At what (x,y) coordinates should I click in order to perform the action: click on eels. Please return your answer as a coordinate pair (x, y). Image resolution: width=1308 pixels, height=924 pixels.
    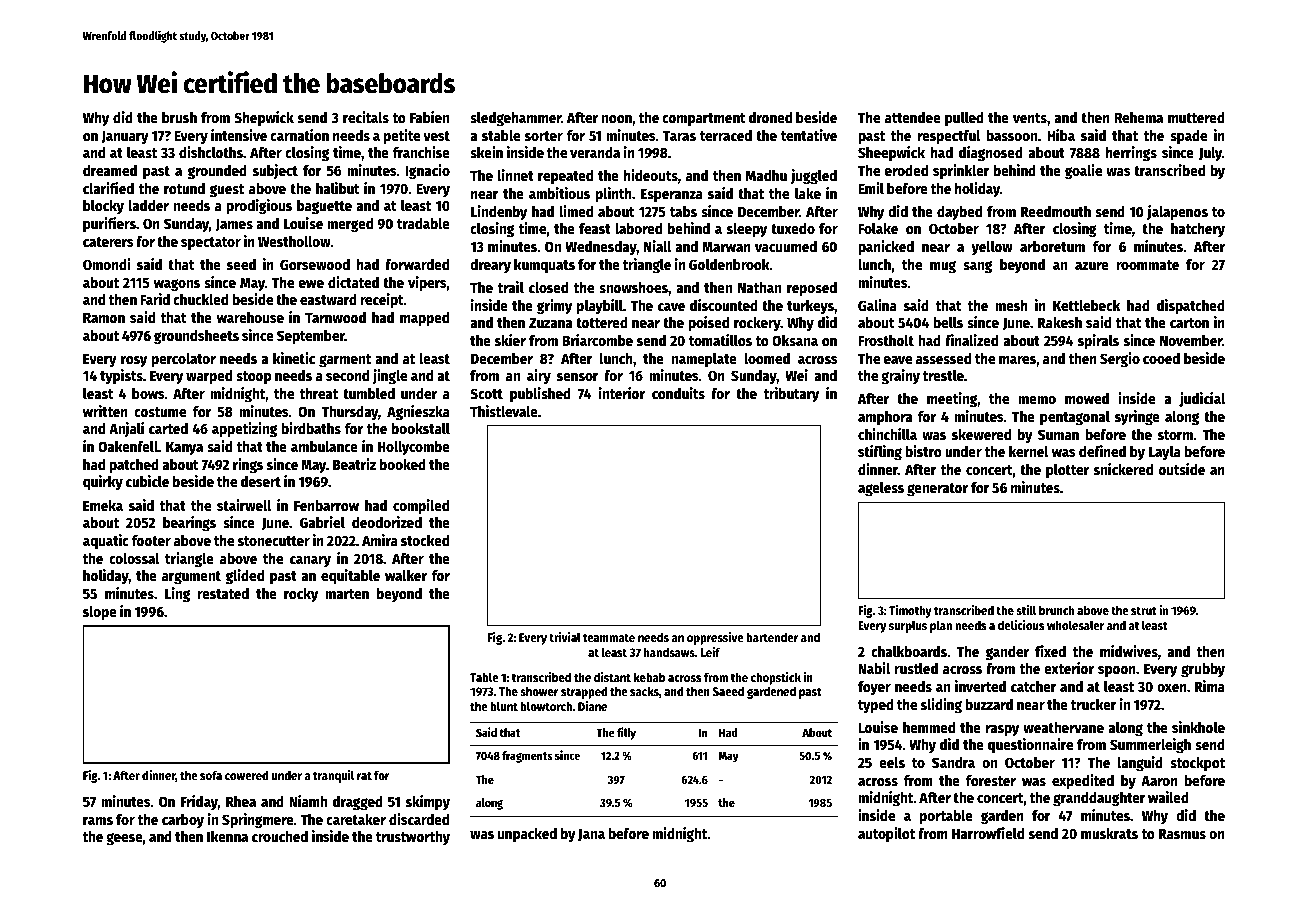
    Looking at the image, I should click on (892, 762).
